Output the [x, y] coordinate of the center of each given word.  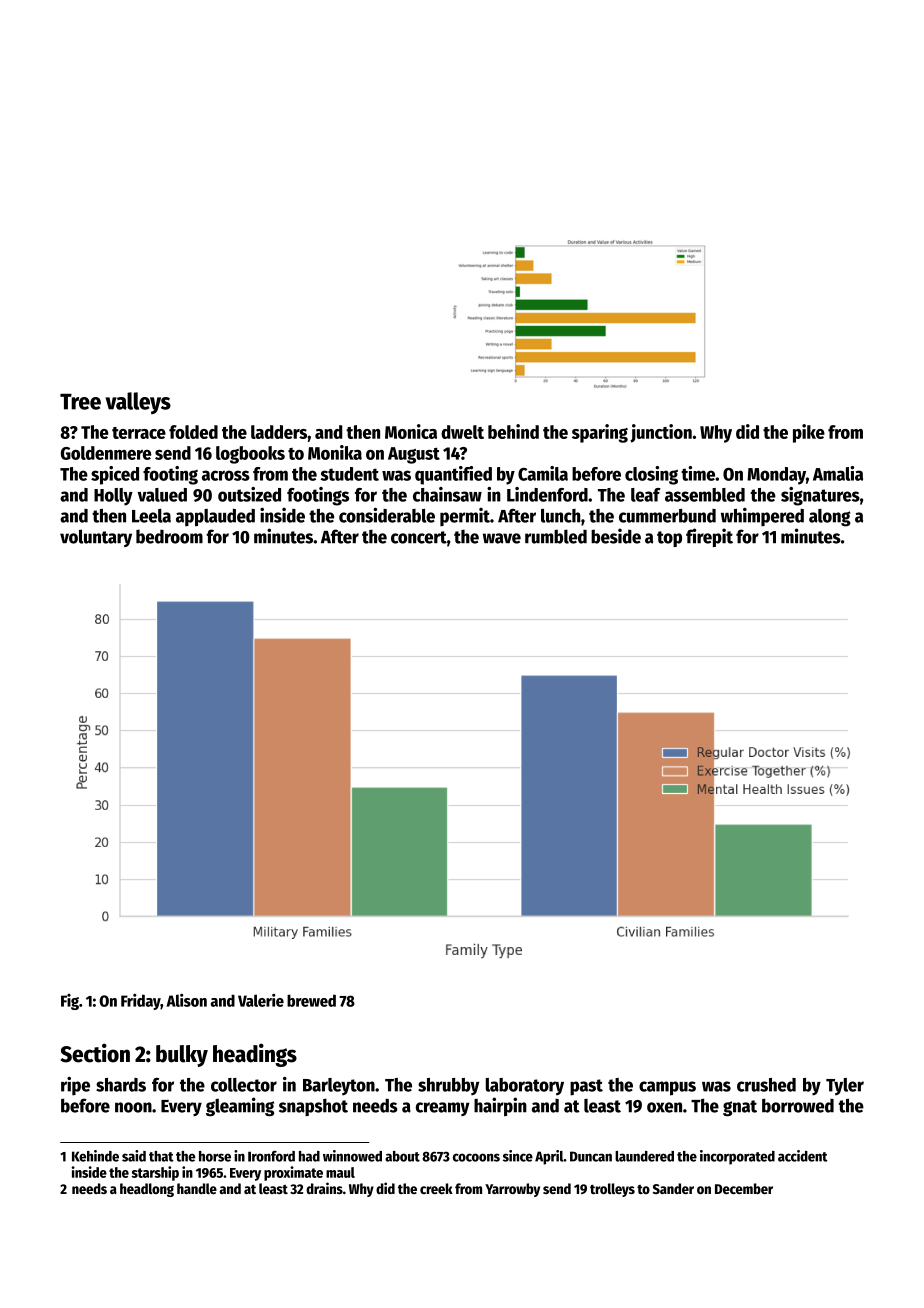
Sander [673, 1188]
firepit [709, 537]
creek [436, 1188]
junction [661, 433]
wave [502, 538]
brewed [311, 1000]
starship [155, 1173]
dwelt [462, 432]
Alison [186, 1000]
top [669, 539]
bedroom [169, 536]
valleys [138, 403]
